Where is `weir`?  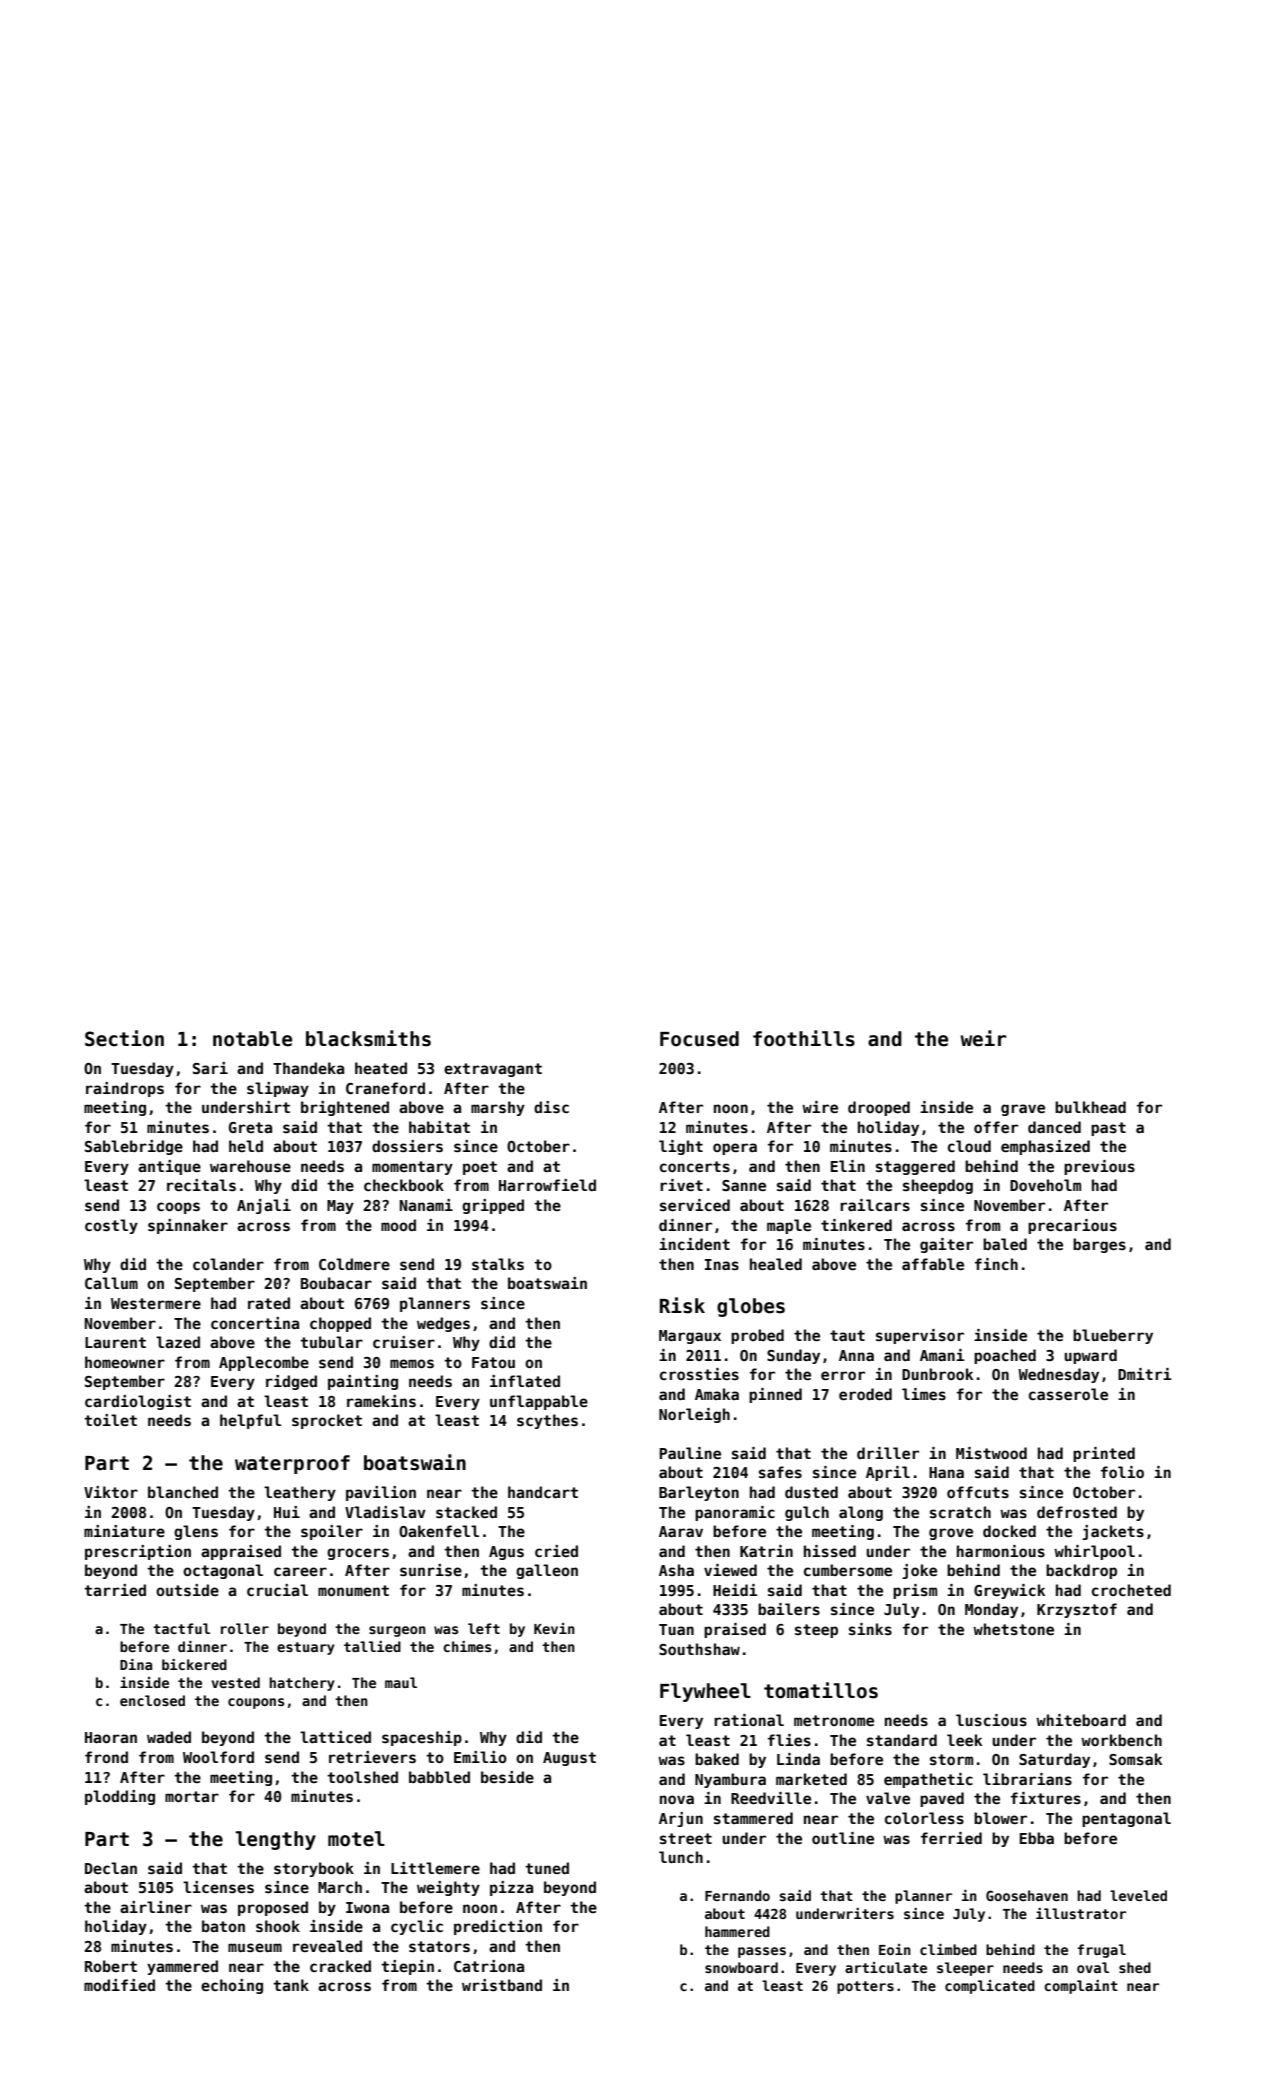
weir is located at coordinates (984, 1038).
